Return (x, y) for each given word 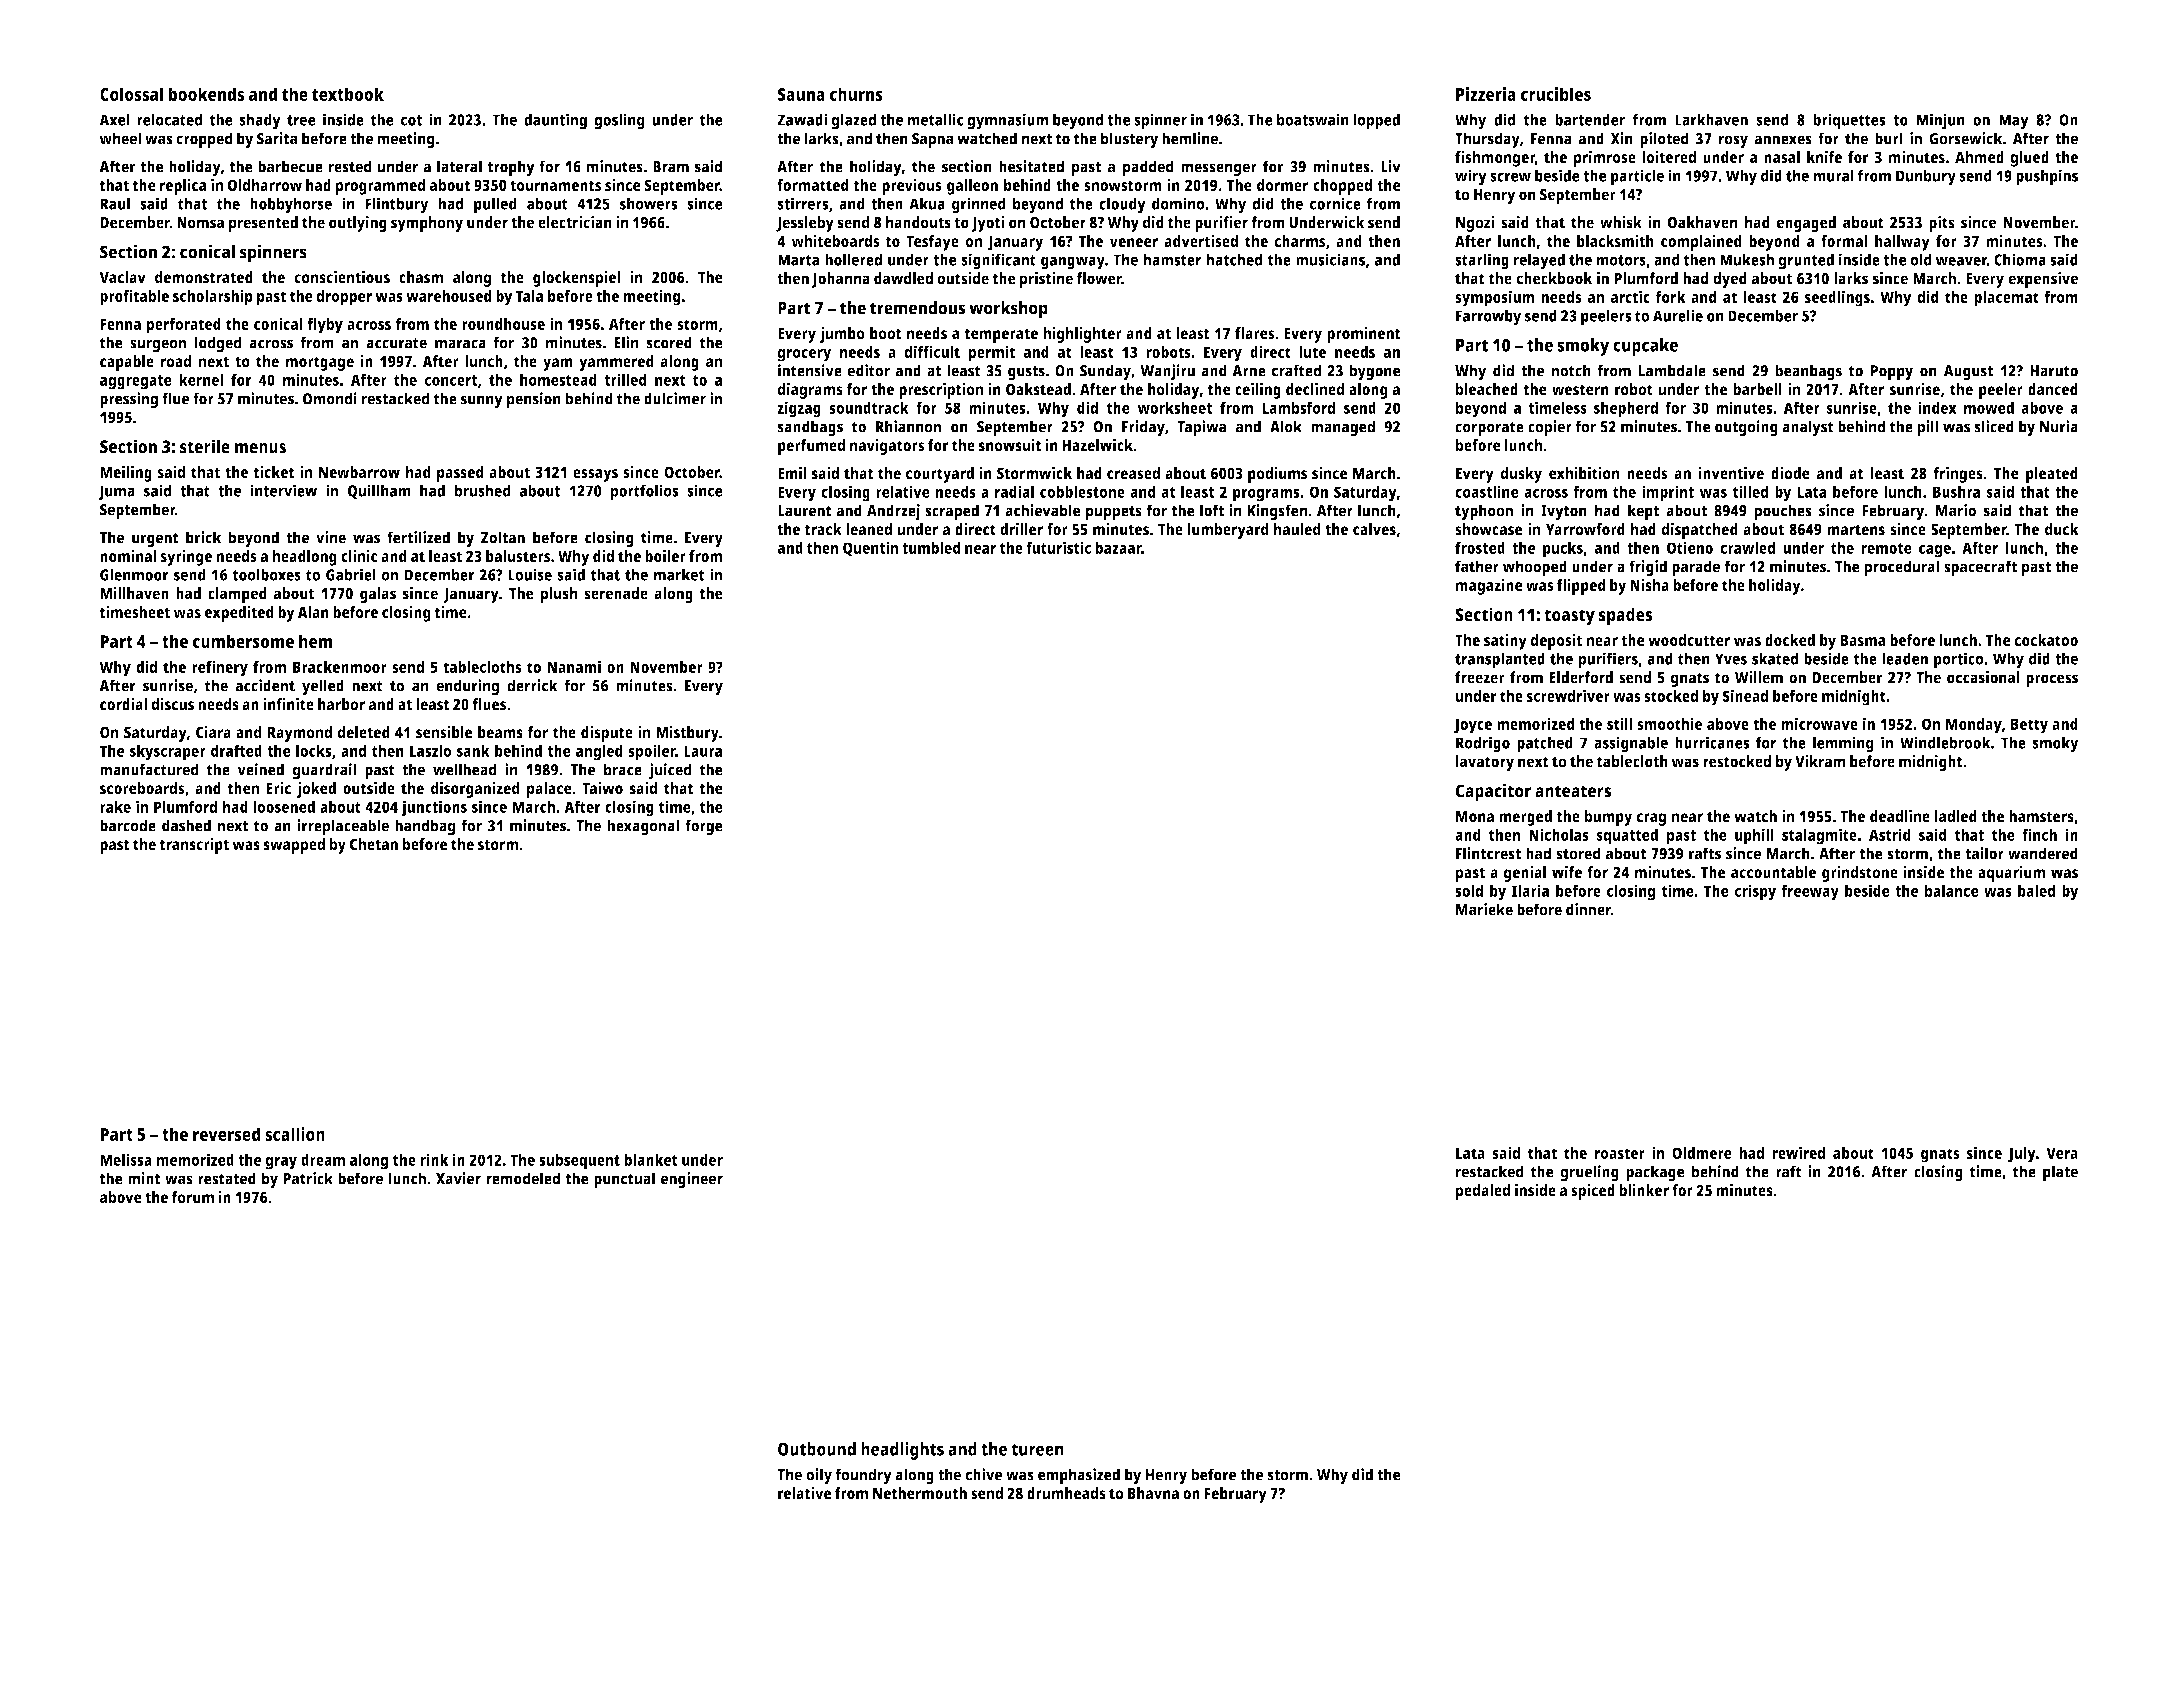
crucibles (1555, 94)
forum (193, 1197)
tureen (1037, 1450)
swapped (294, 846)
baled (2036, 890)
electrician (575, 222)
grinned (979, 205)
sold (1469, 890)
